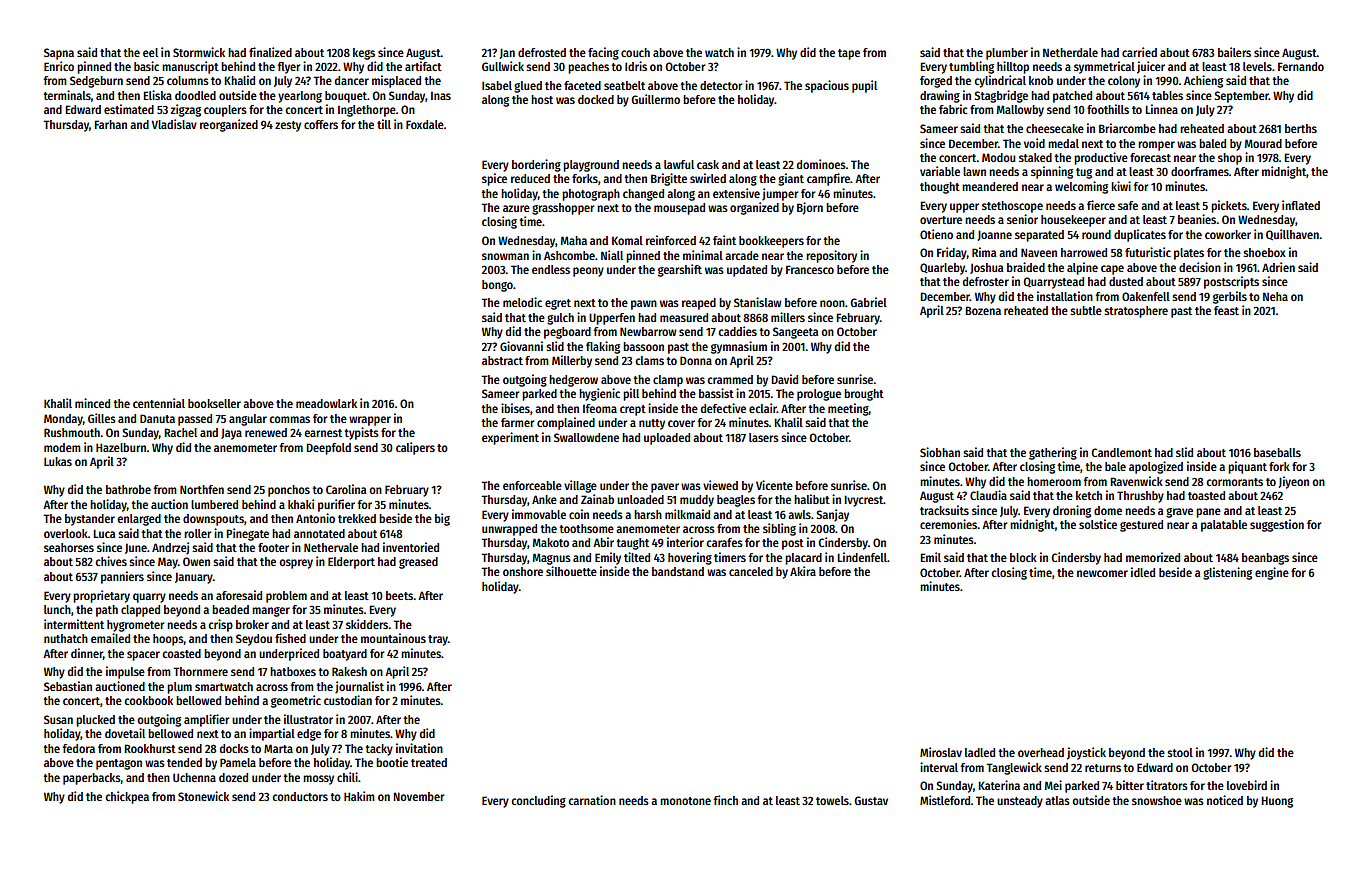 Image resolution: width=1372 pixels, height=887 pixels. Describe the element at coordinates (1012, 207) in the image. I see `stethoscope` at that location.
